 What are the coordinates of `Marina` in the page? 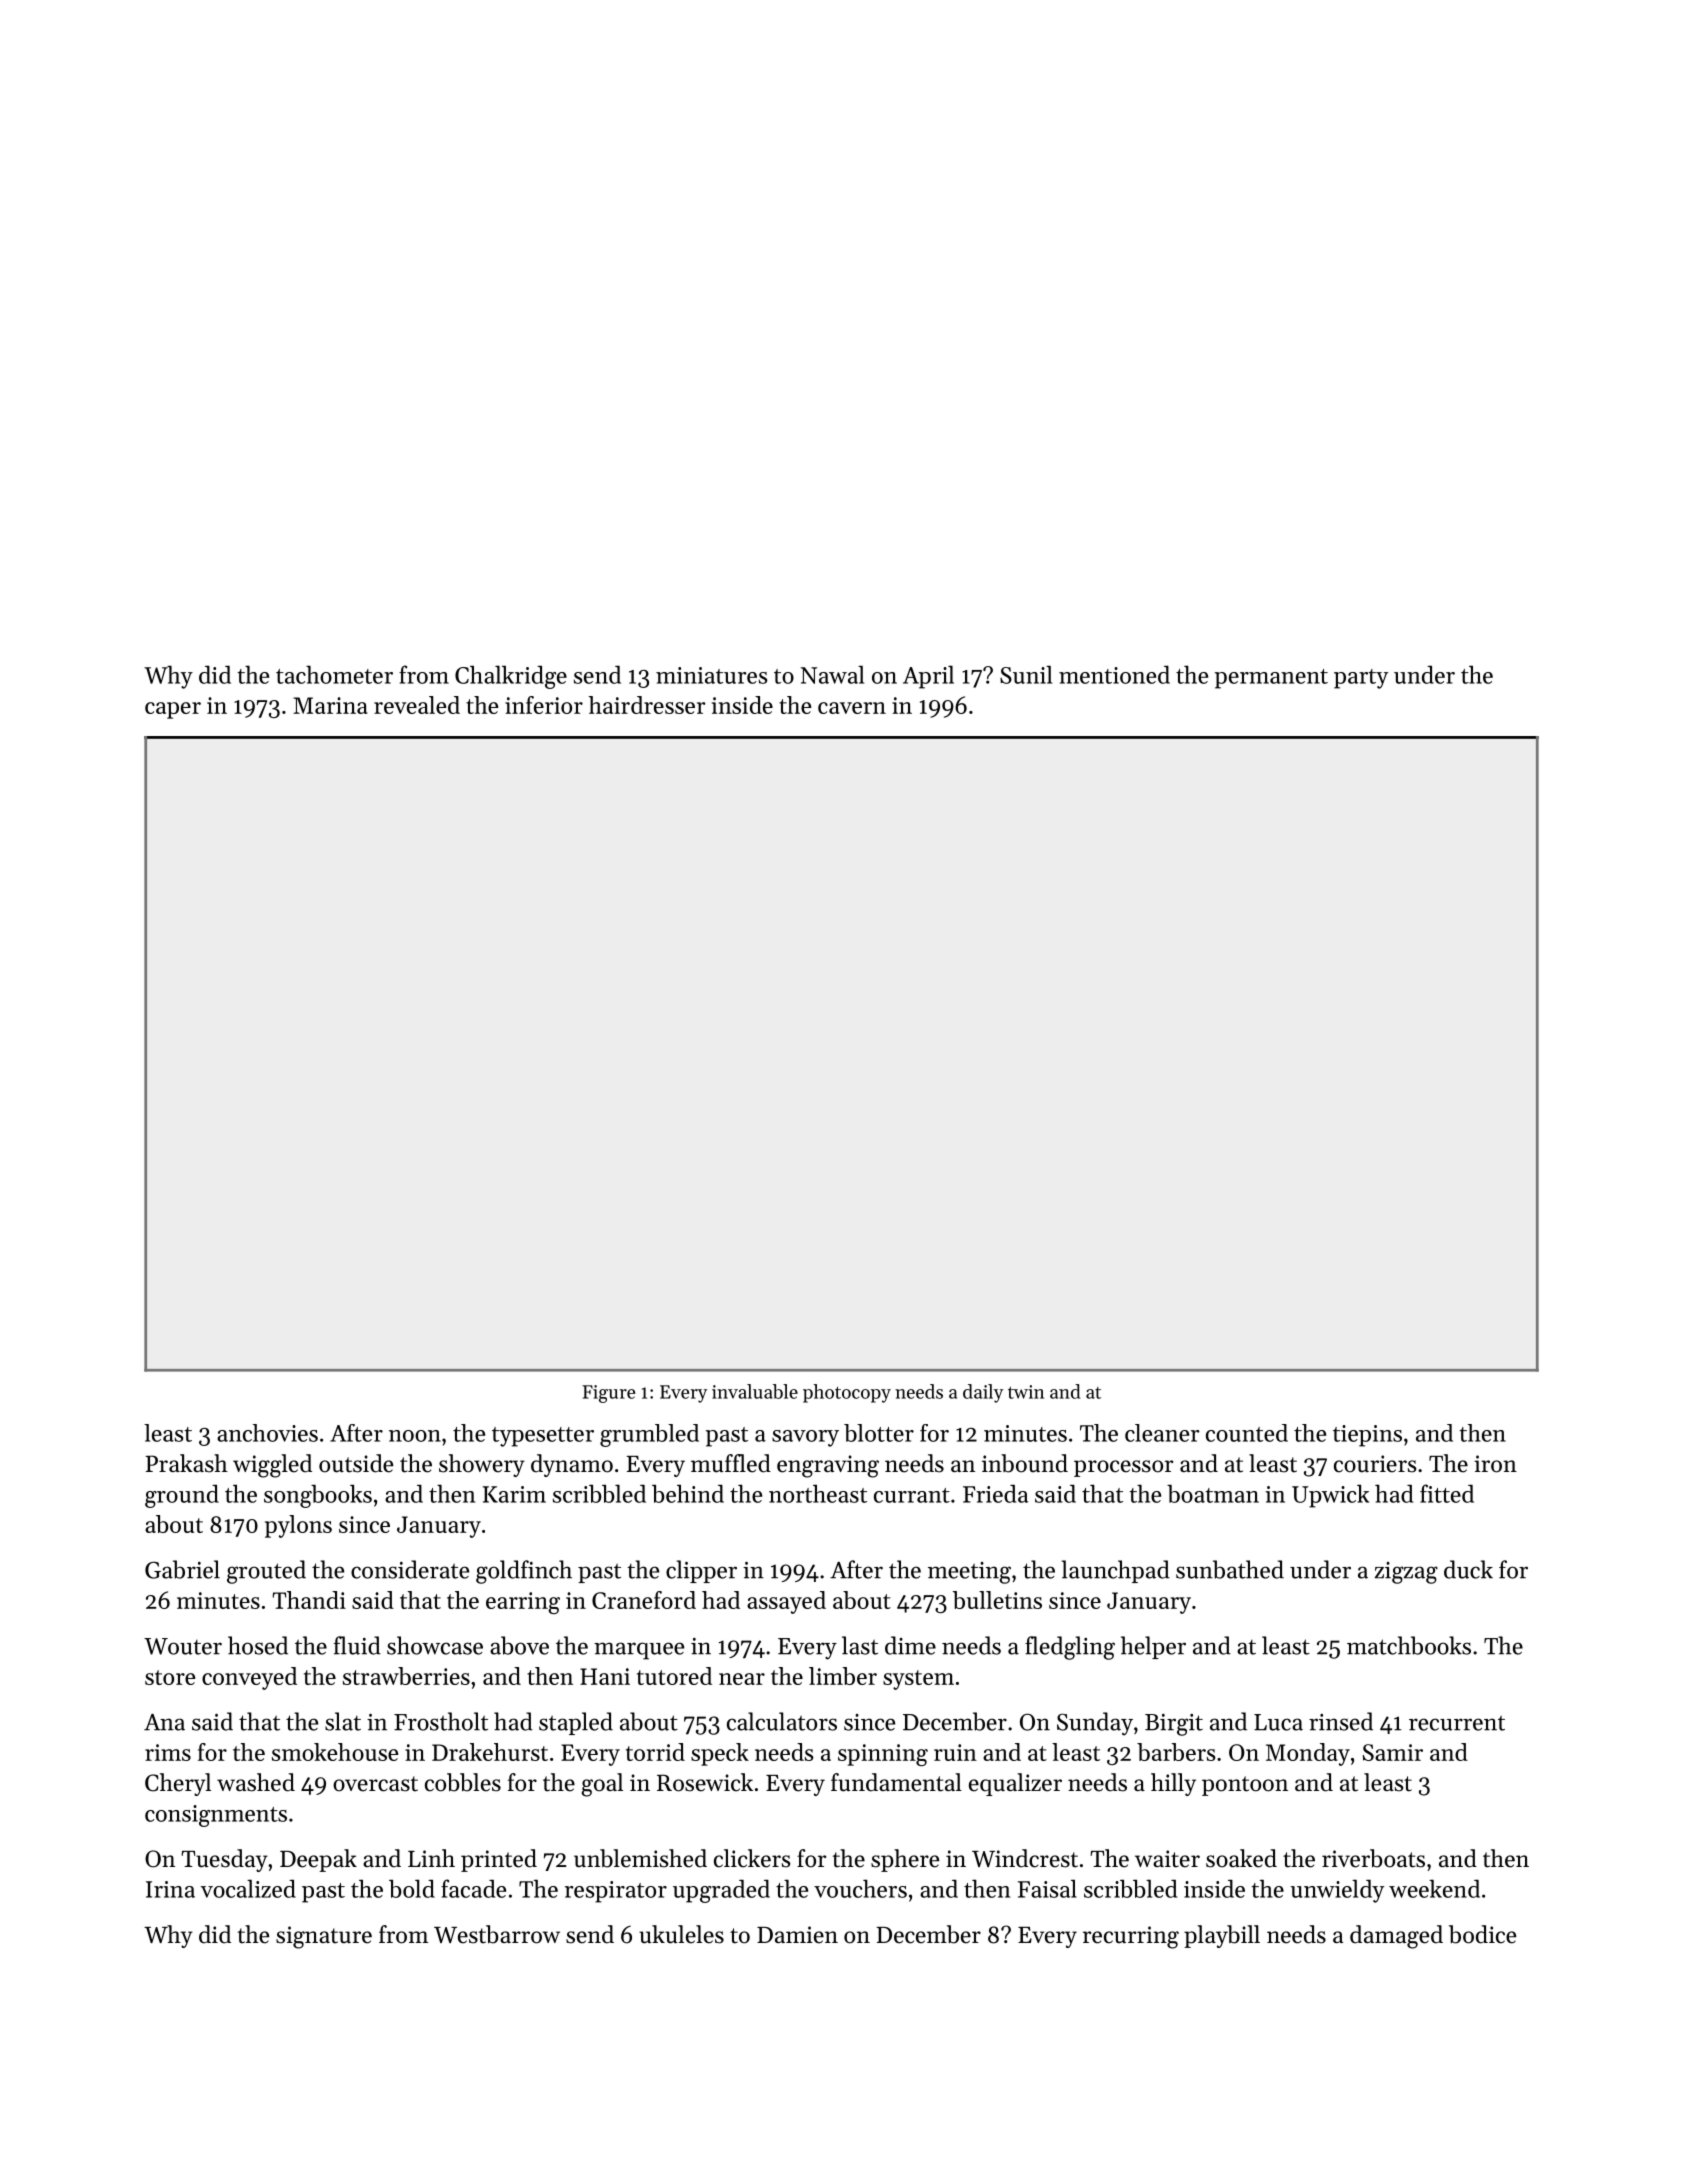 It's located at (330, 705).
